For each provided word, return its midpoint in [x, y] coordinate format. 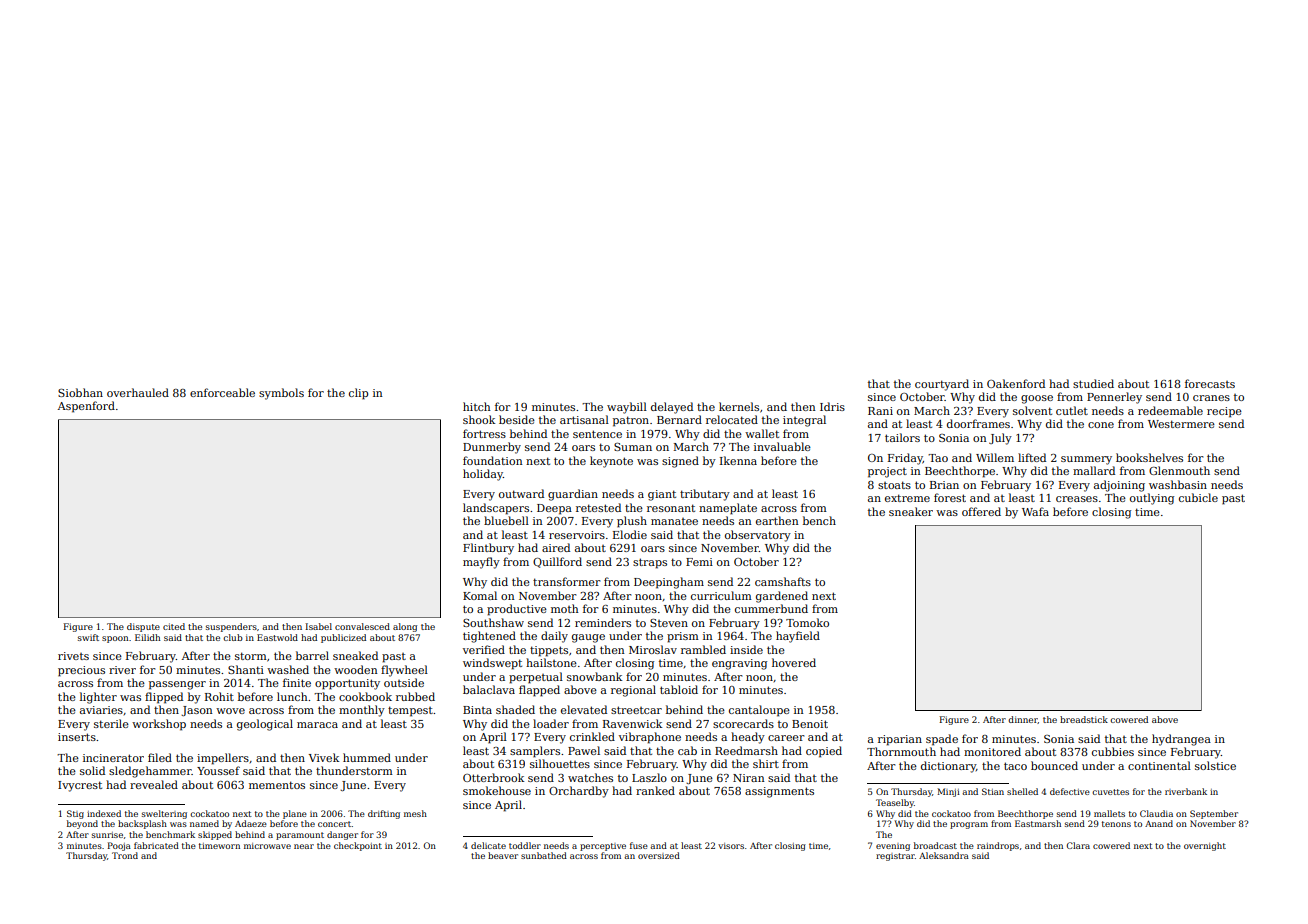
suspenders [231, 627]
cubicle [1198, 497]
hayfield [798, 637]
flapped [539, 691]
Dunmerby [492, 448]
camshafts [783, 581]
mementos [277, 785]
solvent [1032, 410]
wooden [356, 669]
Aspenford [86, 407]
